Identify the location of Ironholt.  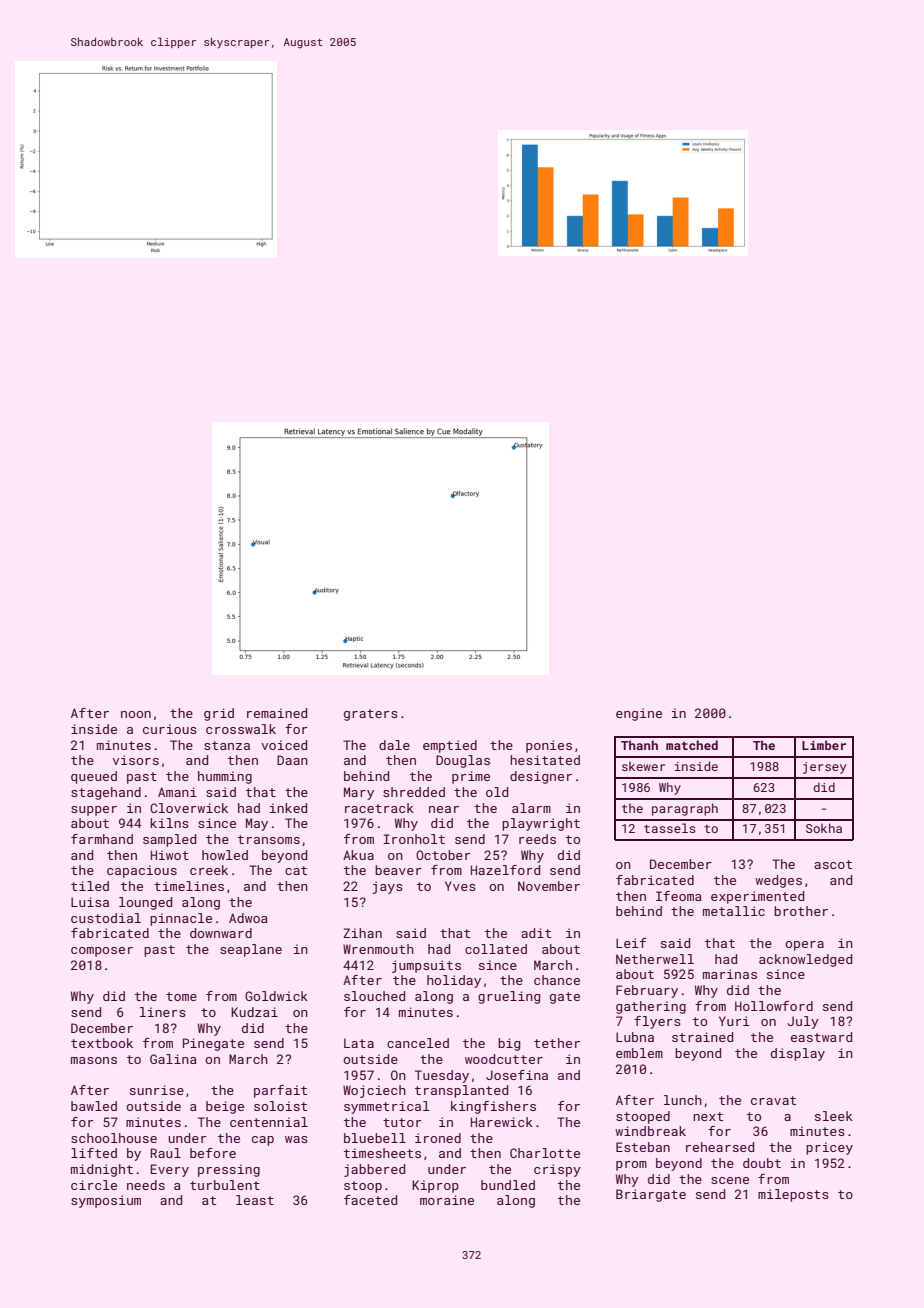
(414, 839).
